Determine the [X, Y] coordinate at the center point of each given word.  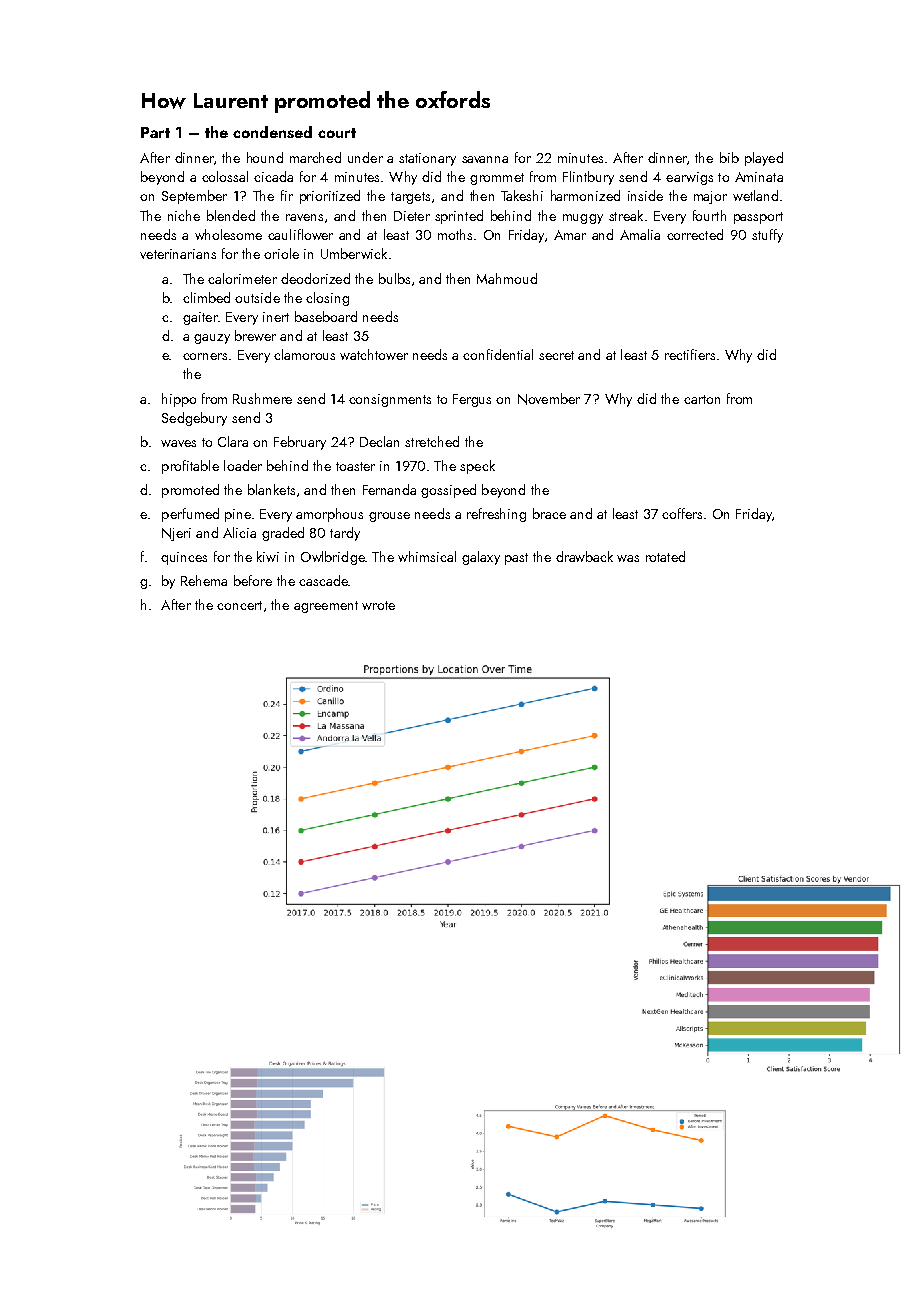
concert [239, 605]
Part [155, 132]
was [628, 558]
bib [729, 157]
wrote [378, 605]
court [337, 133]
